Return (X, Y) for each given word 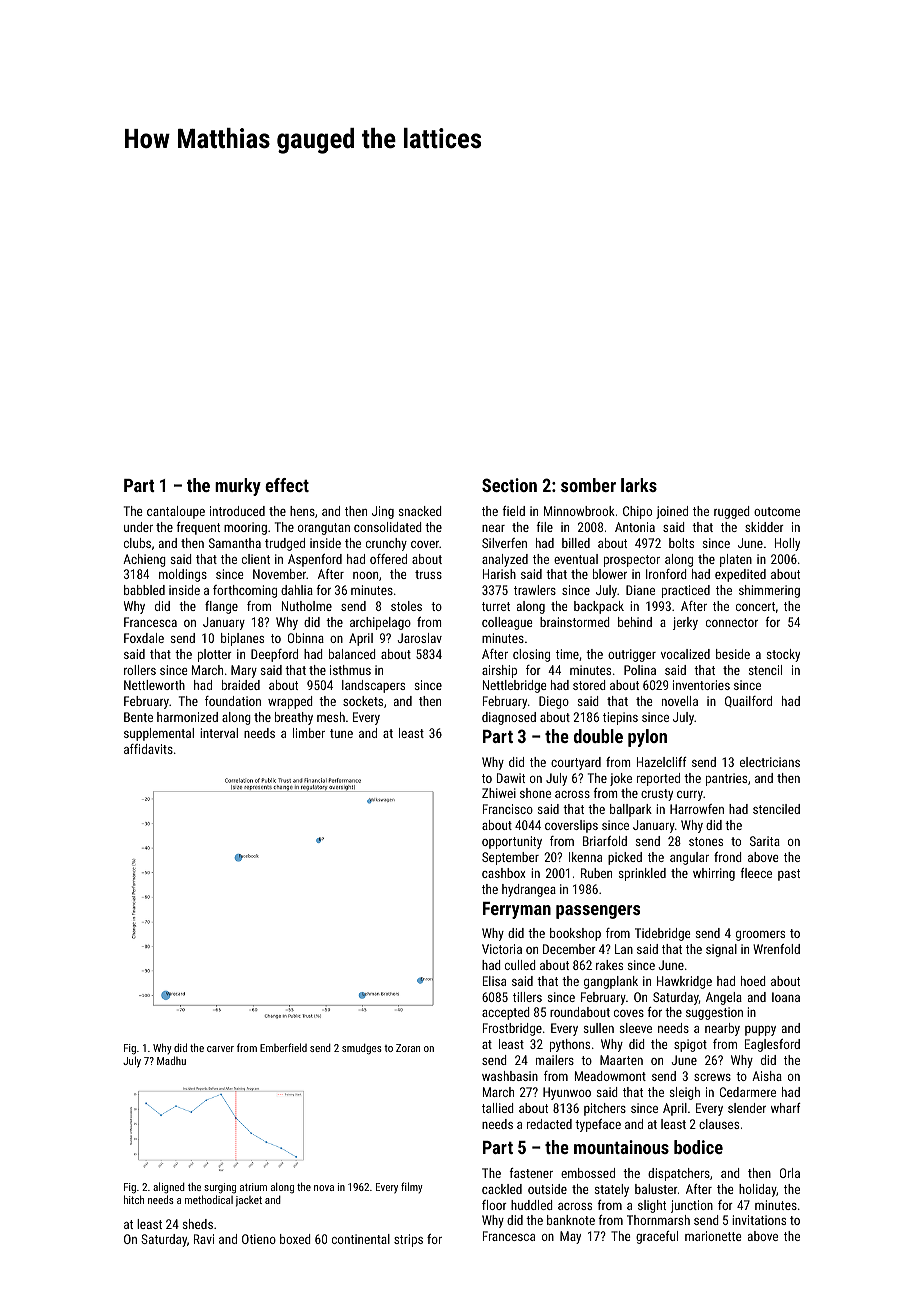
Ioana (786, 997)
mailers (555, 1060)
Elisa (494, 981)
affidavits (148, 749)
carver (220, 1049)
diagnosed (509, 718)
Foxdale (144, 638)
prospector (632, 561)
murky (238, 487)
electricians (770, 762)
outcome (777, 511)
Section (509, 485)
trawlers (535, 590)
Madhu (171, 1060)
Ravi (204, 1239)
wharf (786, 1108)
